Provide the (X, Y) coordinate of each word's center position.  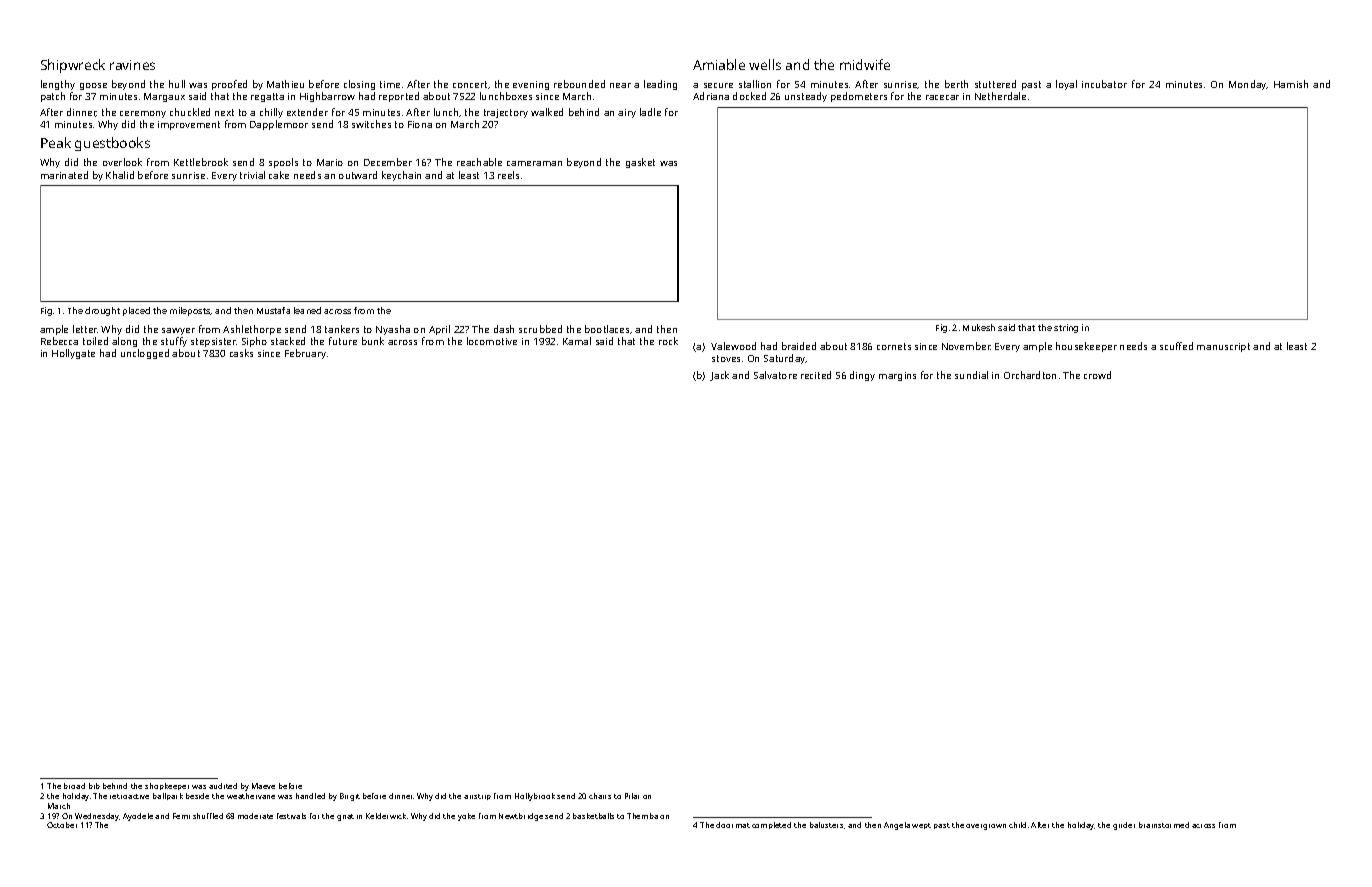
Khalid (120, 175)
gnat (345, 817)
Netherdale (1000, 96)
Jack (719, 376)
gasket (640, 163)
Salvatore (775, 375)
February (305, 354)
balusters (826, 825)
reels (508, 175)
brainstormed (1164, 825)
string (1066, 328)
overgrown (986, 827)
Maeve (263, 786)
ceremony (143, 114)
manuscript (1223, 347)
